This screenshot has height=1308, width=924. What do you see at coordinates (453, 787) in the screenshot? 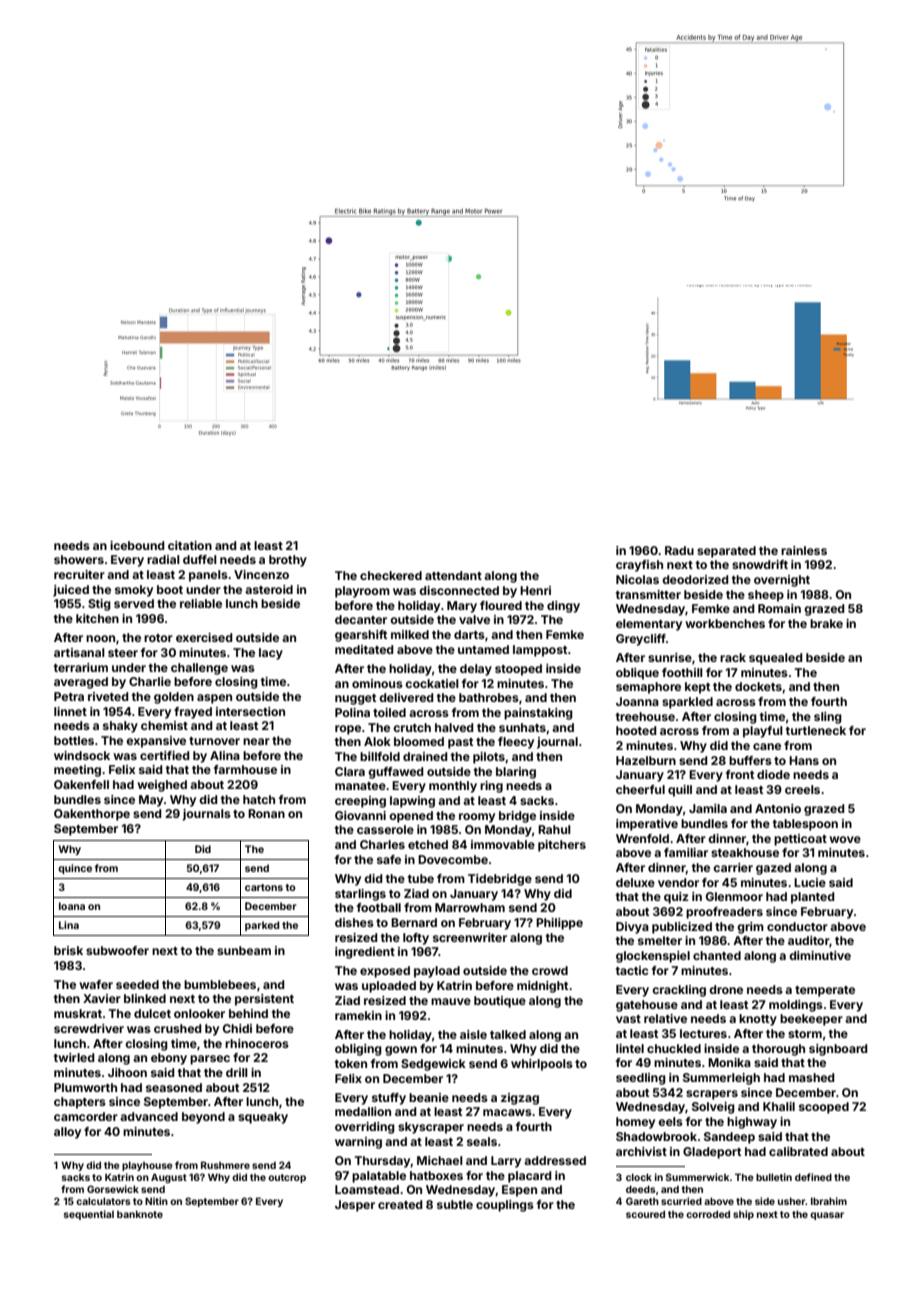
I see `monthly` at bounding box center [453, 787].
